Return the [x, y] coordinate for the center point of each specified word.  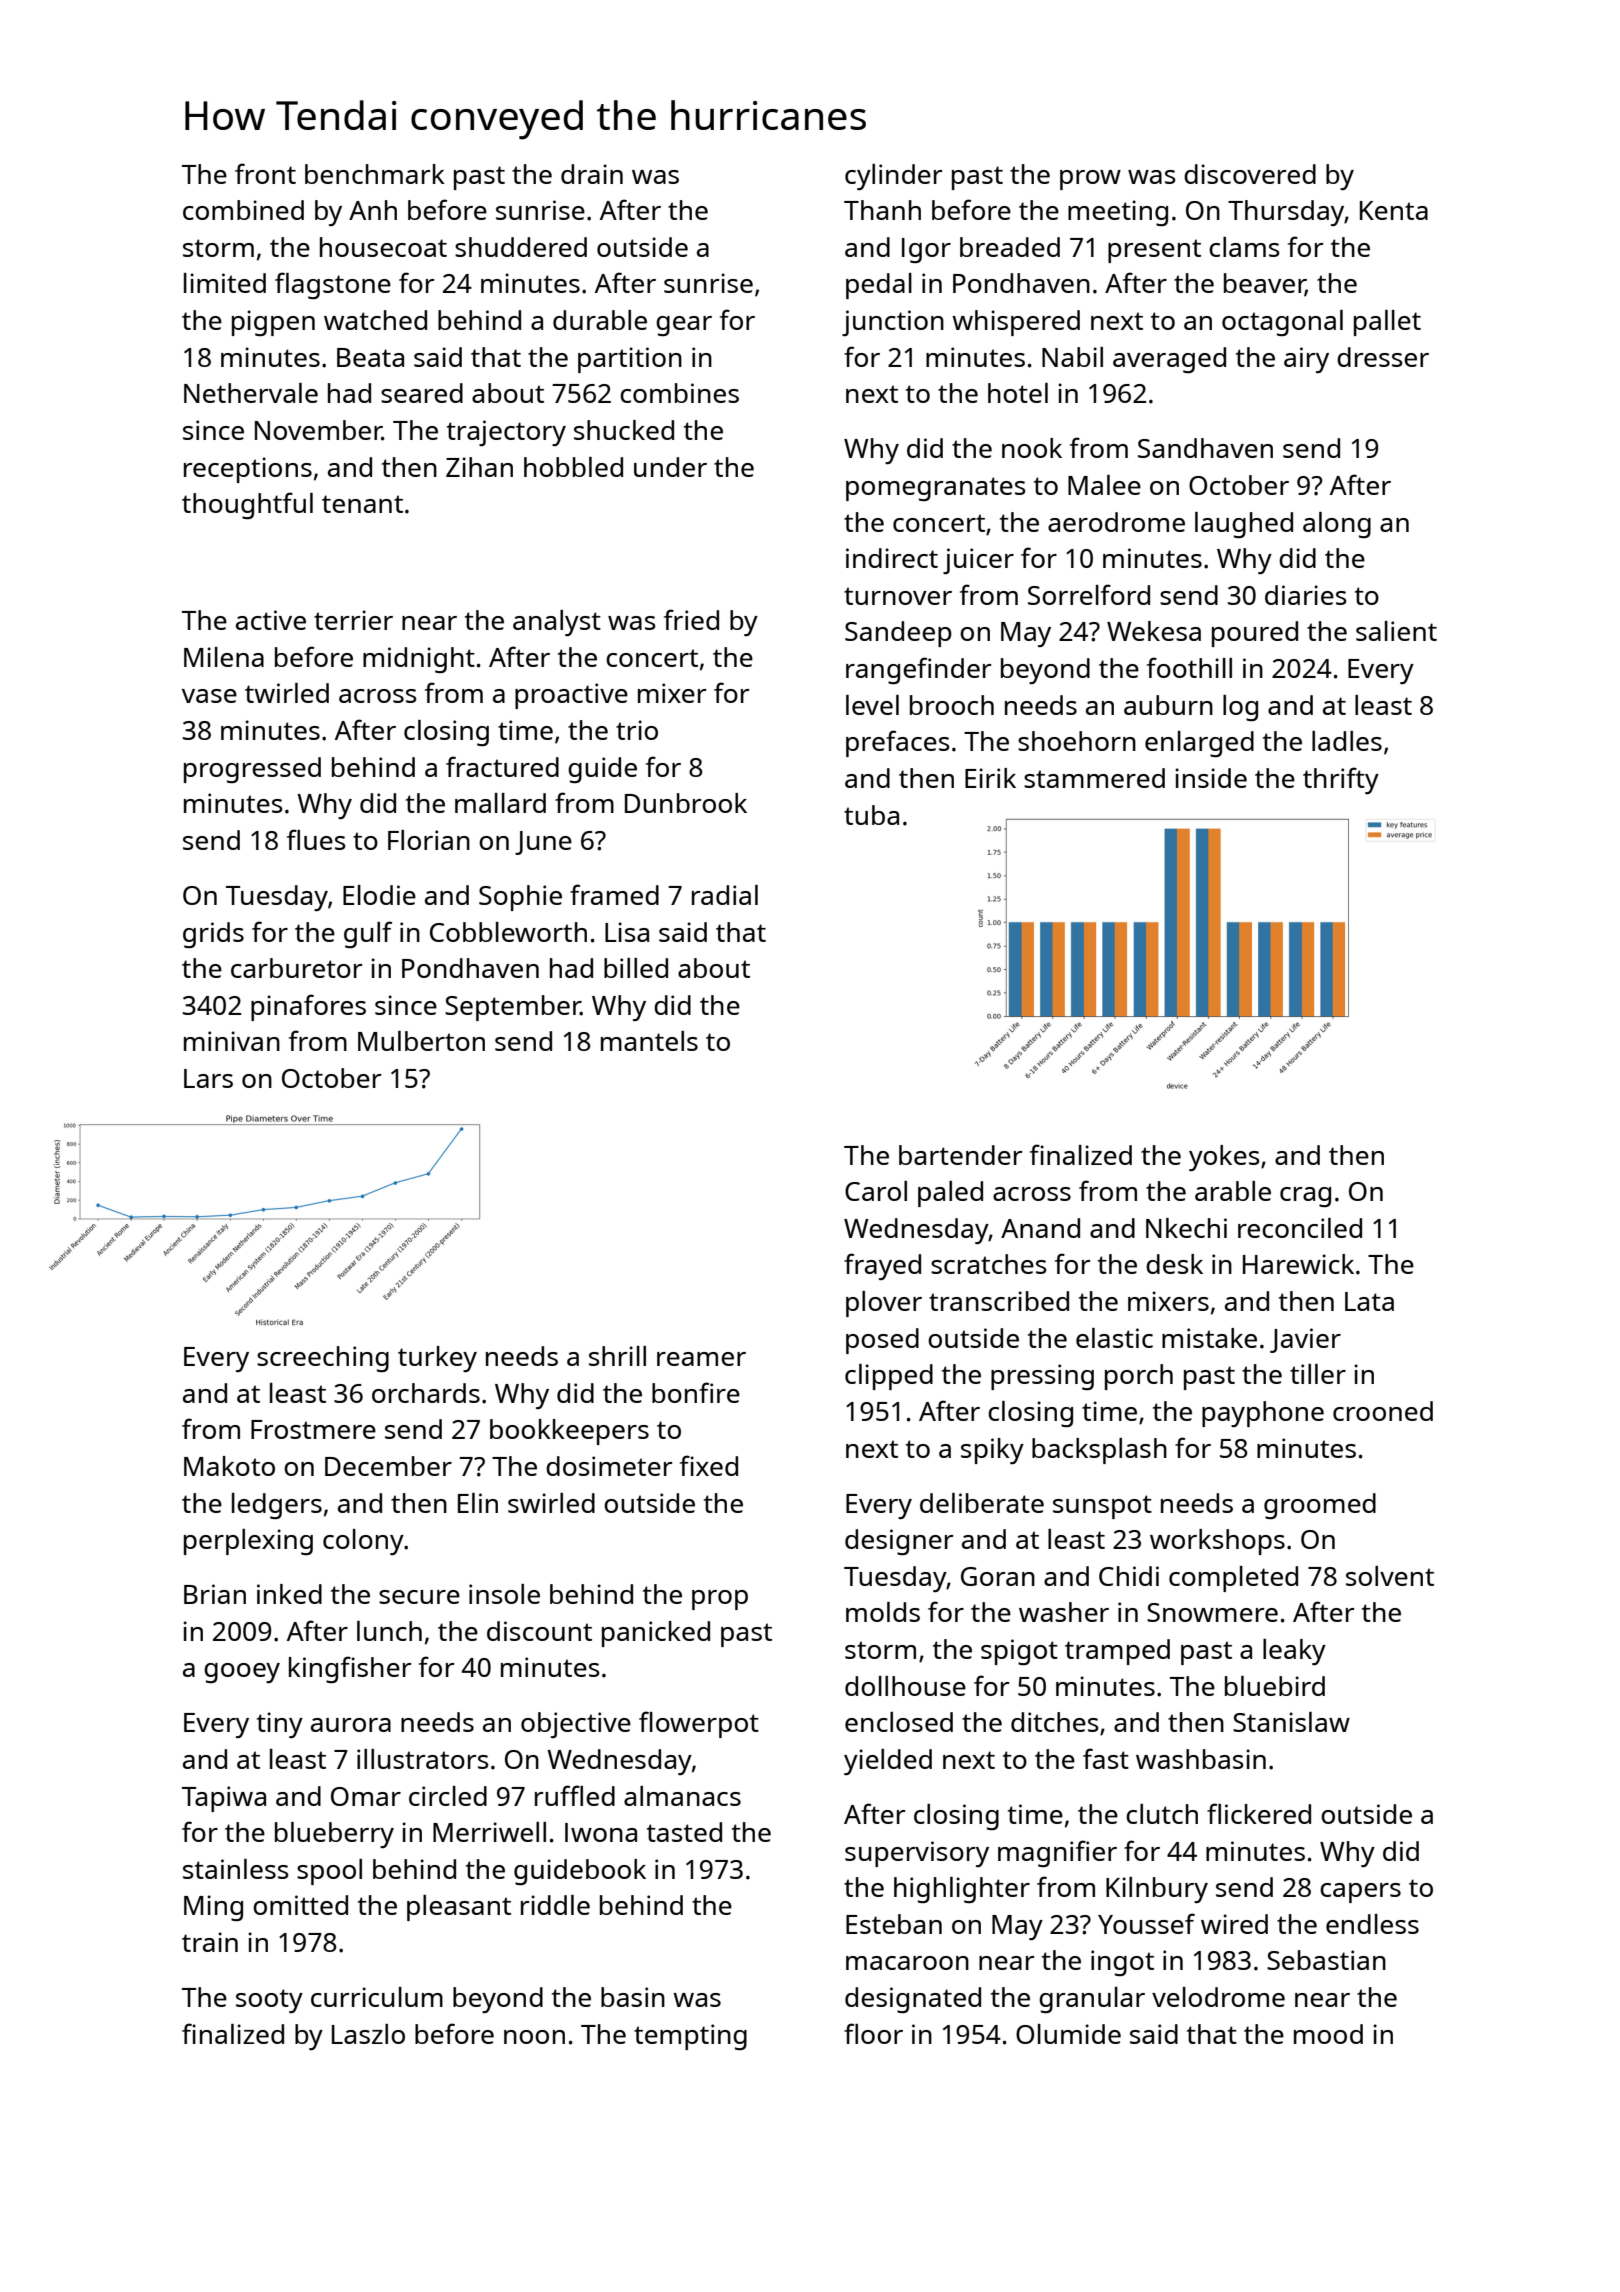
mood [1328, 2034]
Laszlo [368, 2034]
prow [1090, 180]
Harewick [1298, 1264]
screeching [323, 1359]
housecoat [383, 247]
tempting [690, 2037]
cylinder [894, 177]
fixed [709, 1465]
